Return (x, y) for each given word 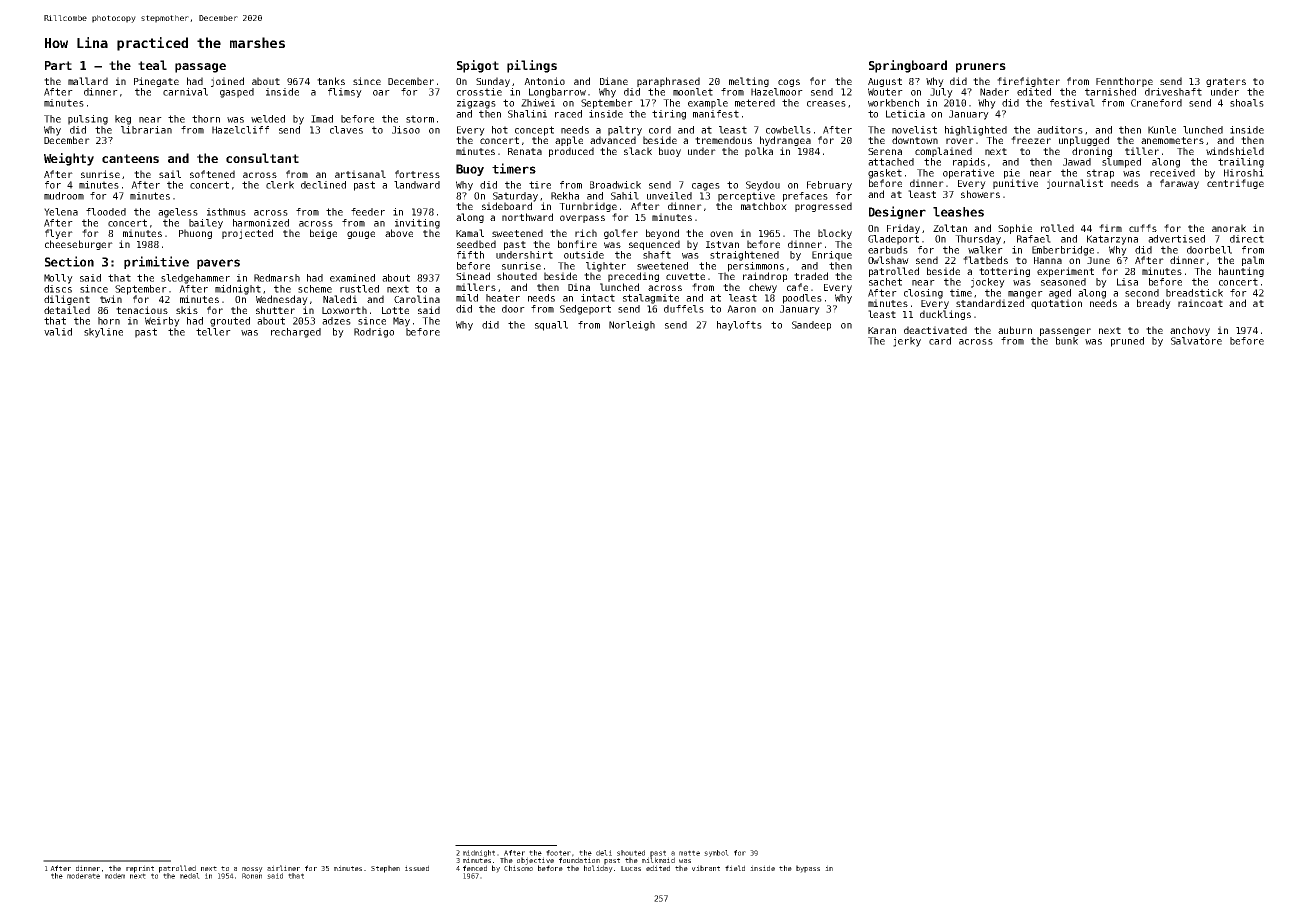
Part (58, 65)
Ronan (252, 876)
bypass (808, 869)
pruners (981, 68)
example (708, 104)
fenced (475, 868)
